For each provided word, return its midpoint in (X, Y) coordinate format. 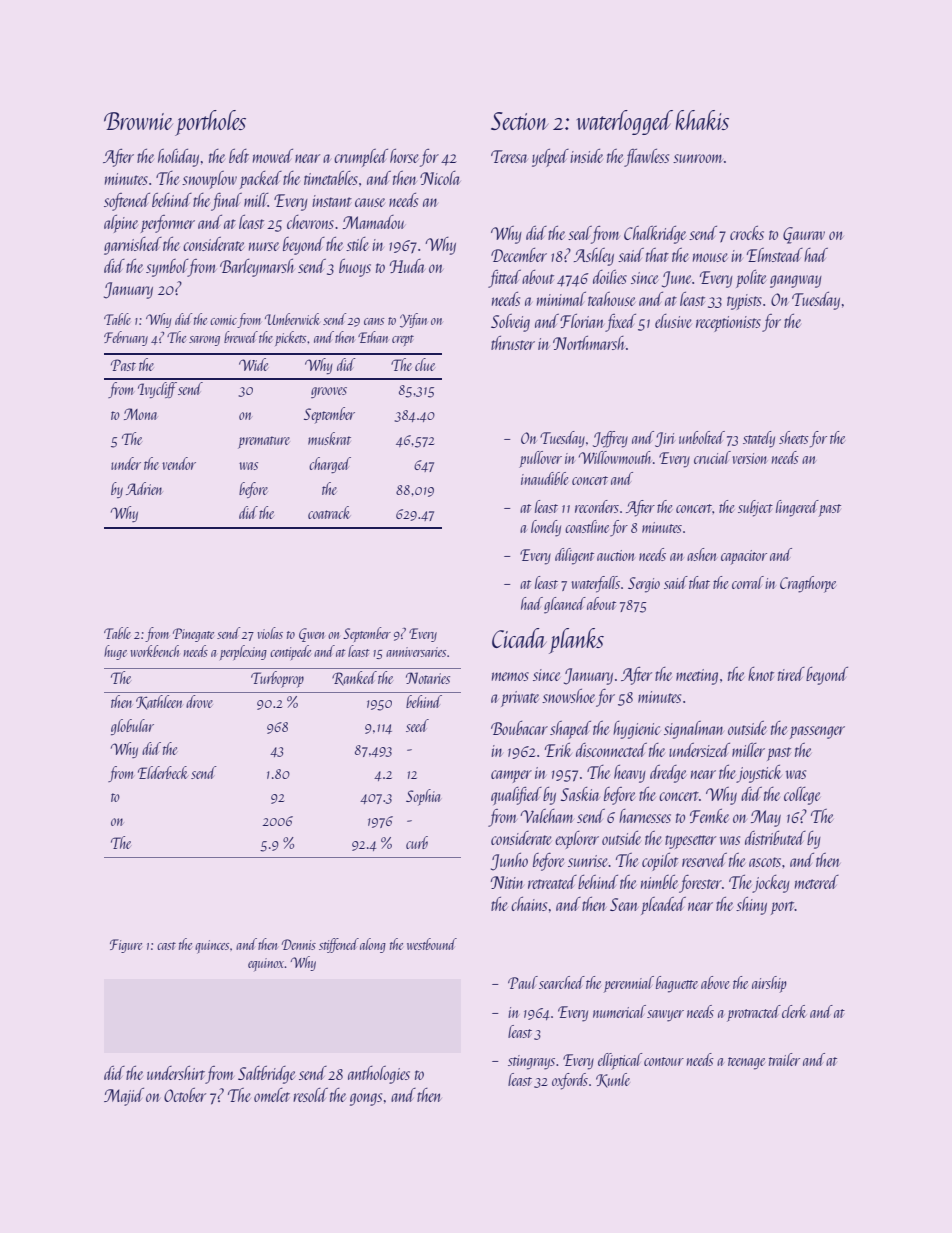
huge (115, 652)
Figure (126, 946)
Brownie (138, 121)
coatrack (329, 512)
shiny (751, 906)
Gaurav (804, 235)
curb (417, 842)
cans (374, 321)
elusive (673, 321)
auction (616, 555)
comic (223, 320)
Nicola (440, 178)
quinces (212, 947)
